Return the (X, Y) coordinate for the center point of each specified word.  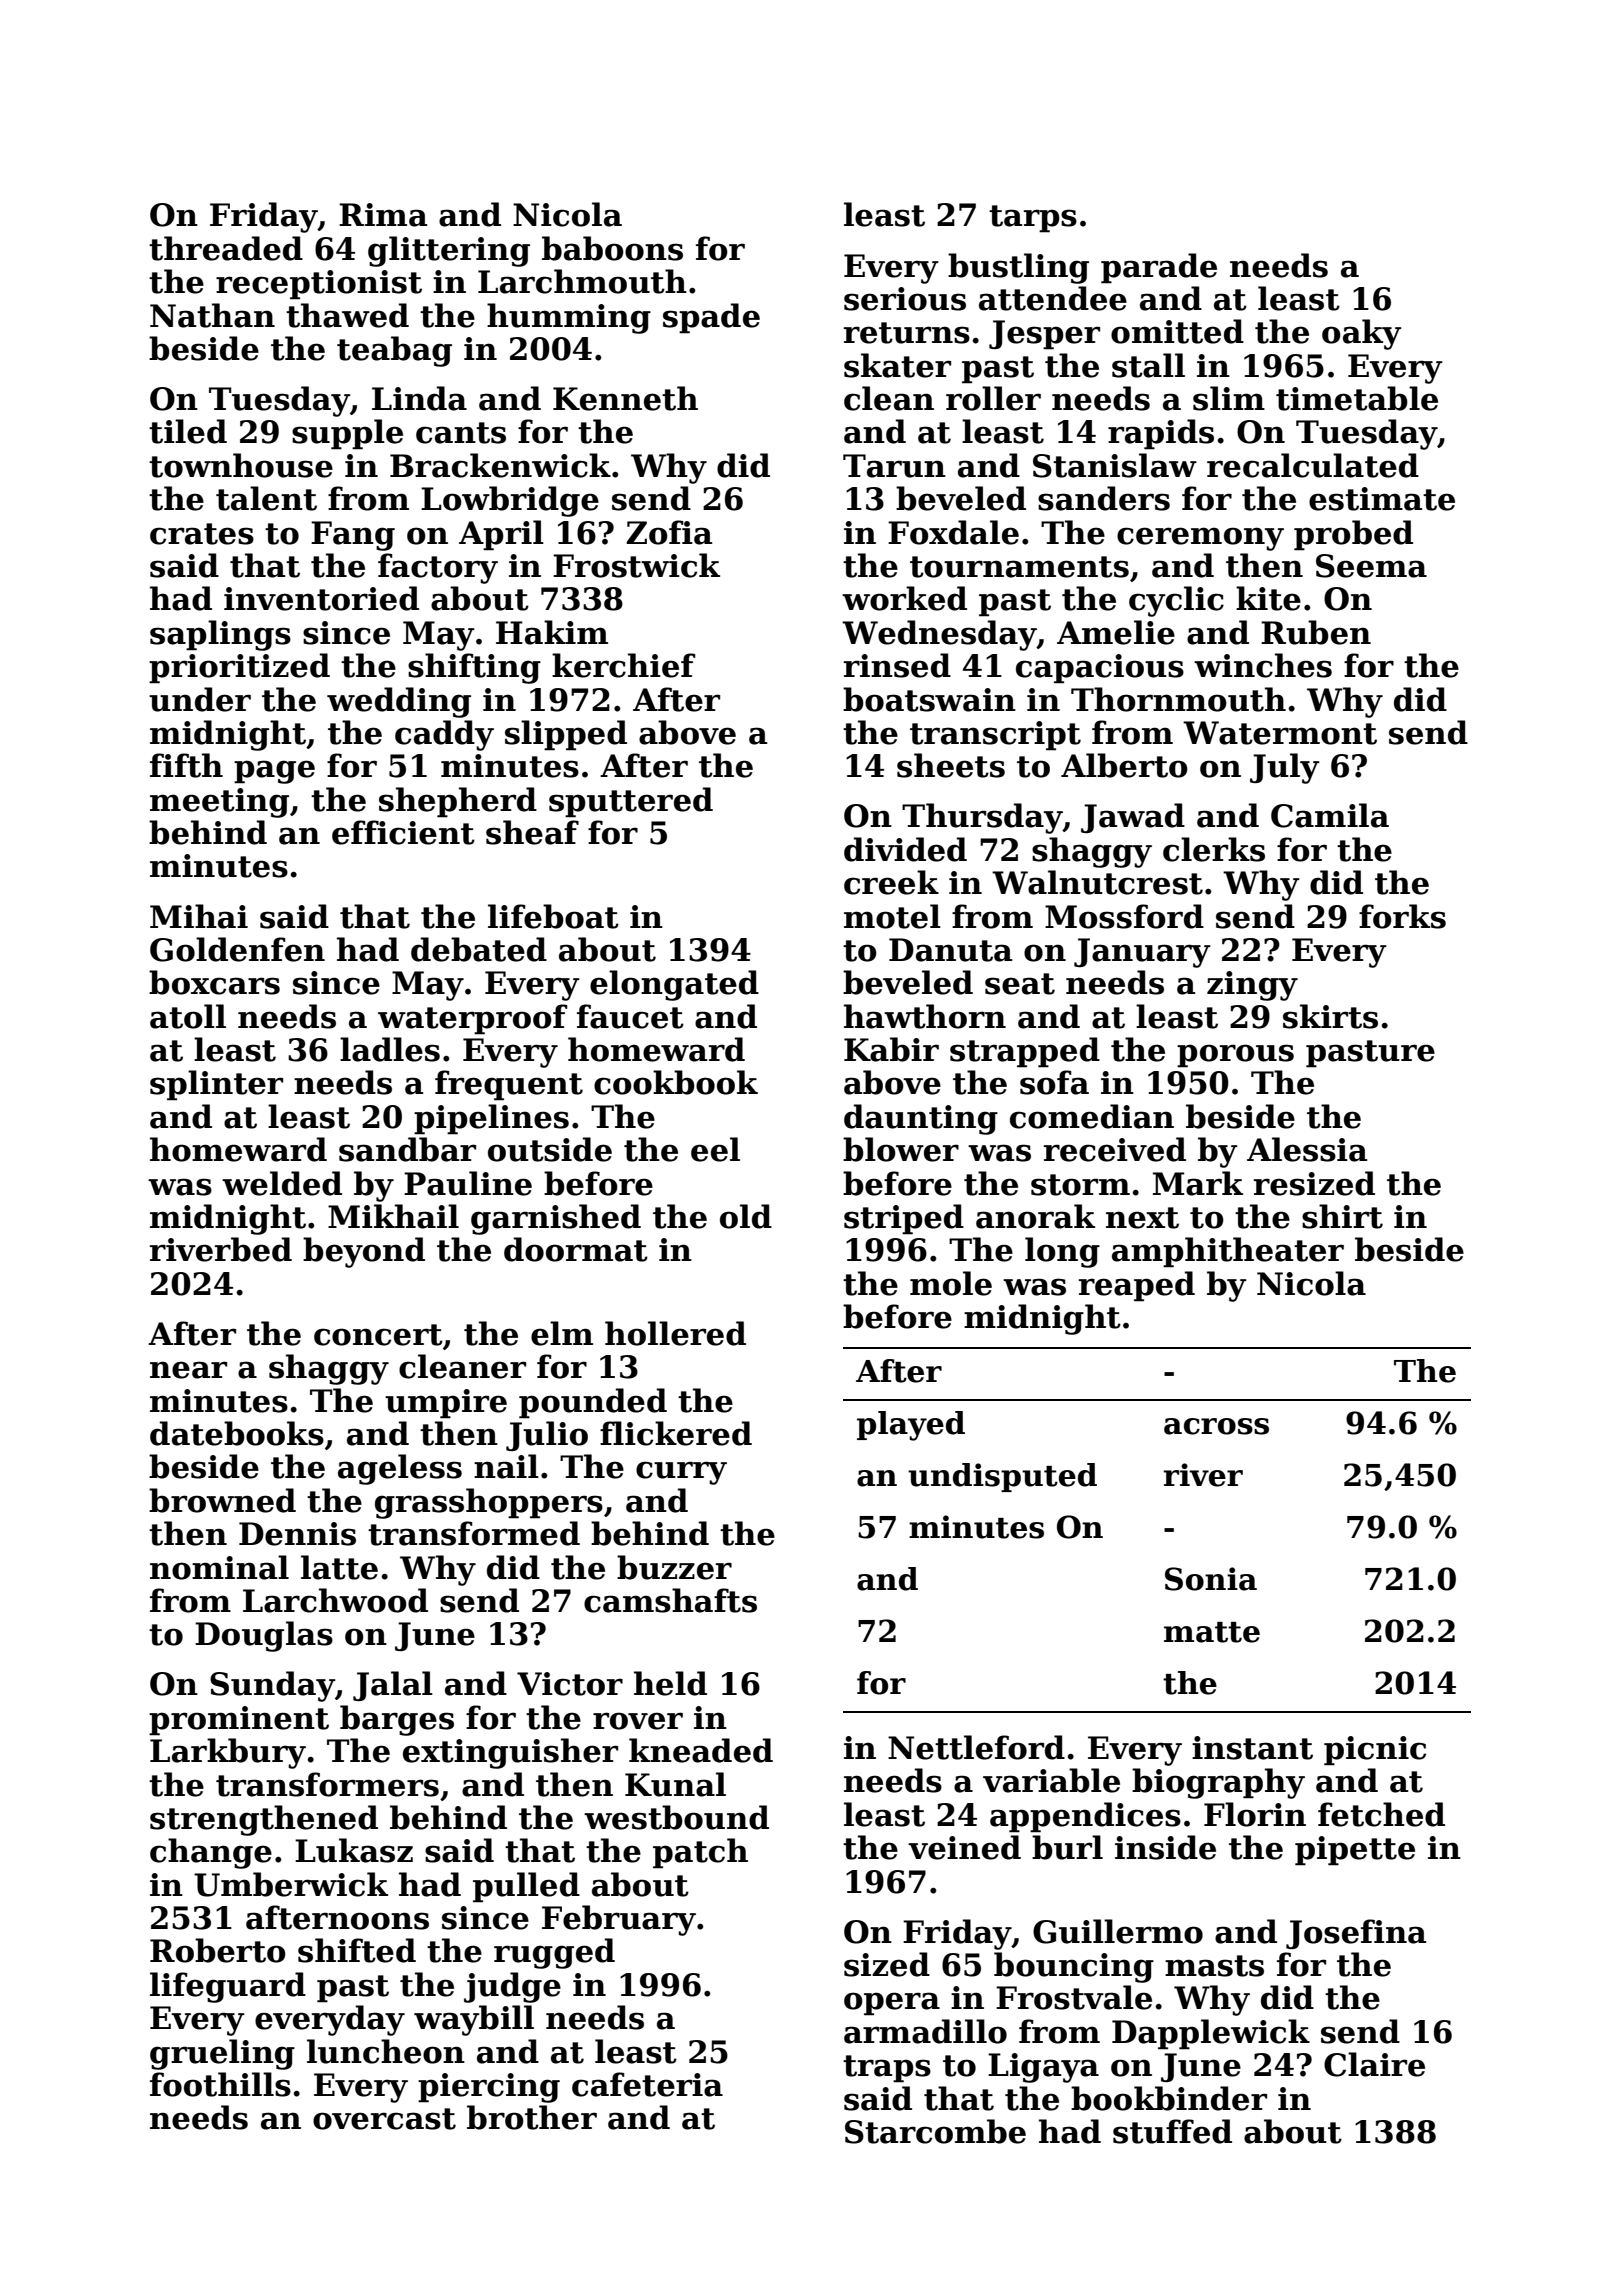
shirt (1342, 1216)
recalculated (1313, 465)
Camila (1330, 815)
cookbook (676, 1082)
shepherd (458, 802)
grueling (222, 2054)
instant (1252, 1748)
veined (964, 1847)
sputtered (631, 802)
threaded (226, 248)
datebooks (237, 1433)
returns (907, 333)
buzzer (674, 1567)
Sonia (1211, 1579)
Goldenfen (237, 949)
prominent (239, 1721)
